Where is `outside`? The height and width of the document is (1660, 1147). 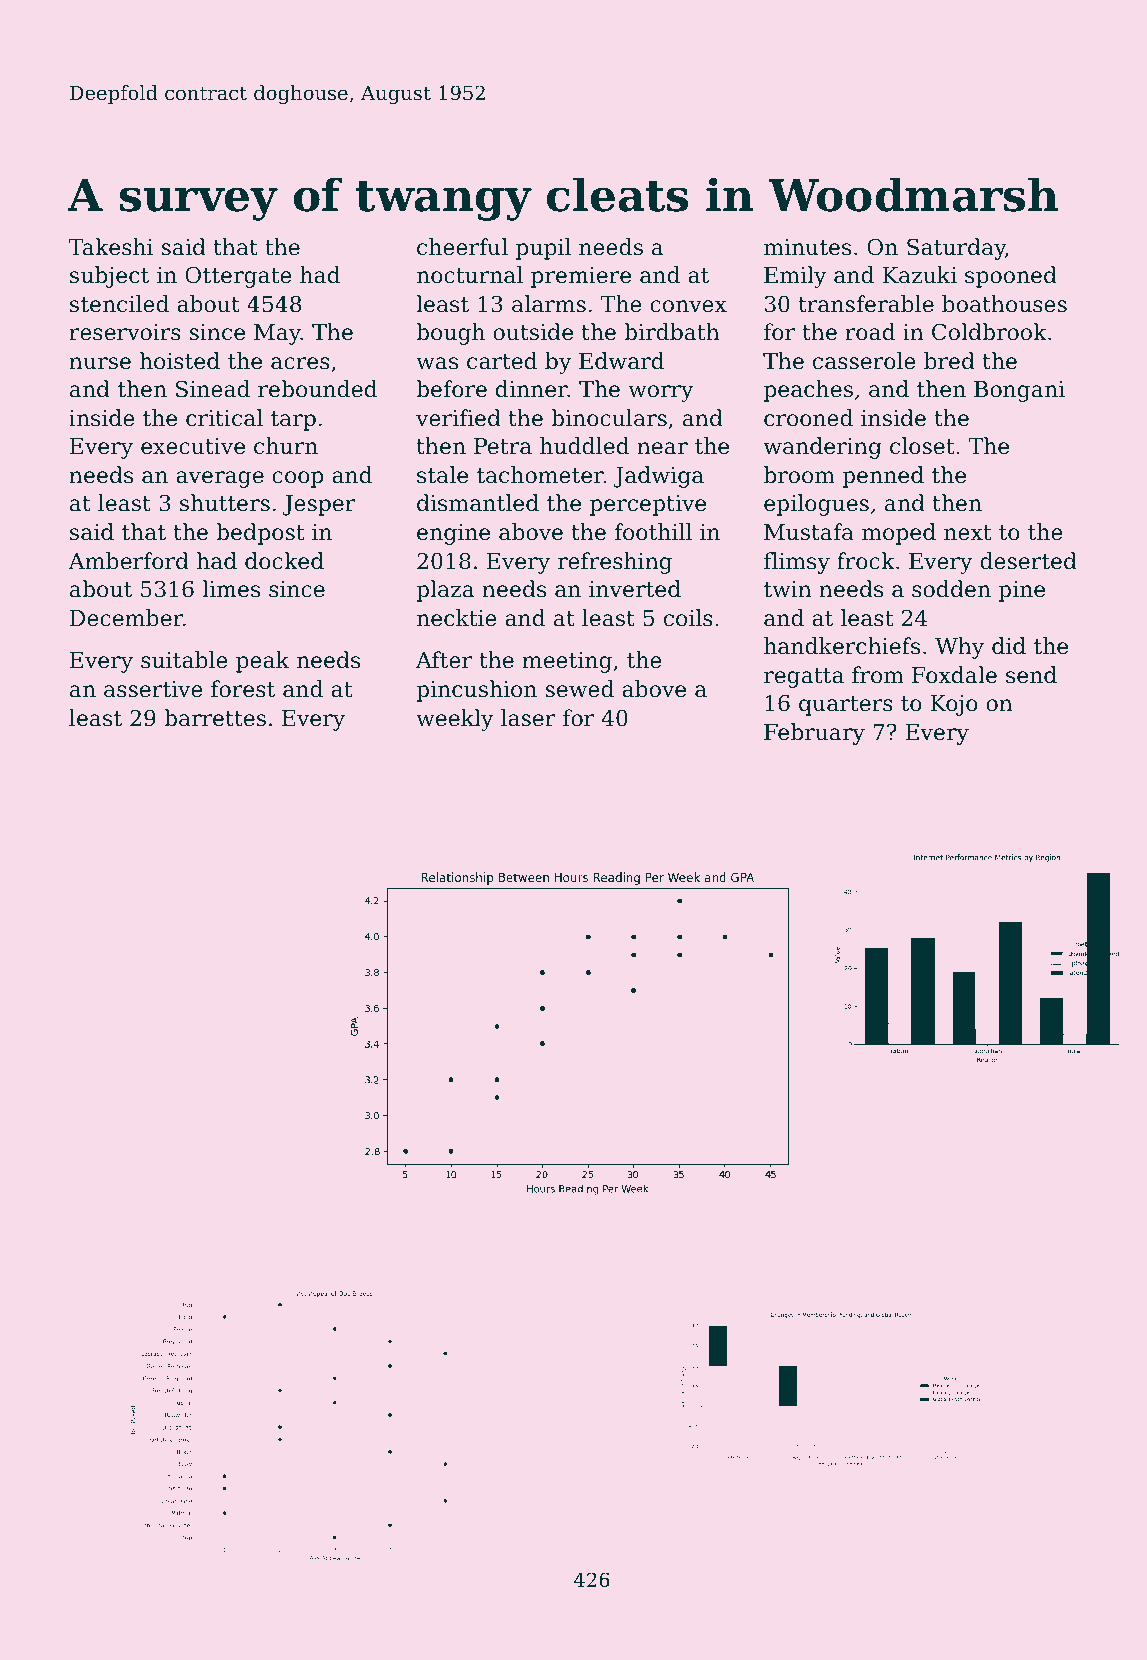 outside is located at coordinates (533, 332).
